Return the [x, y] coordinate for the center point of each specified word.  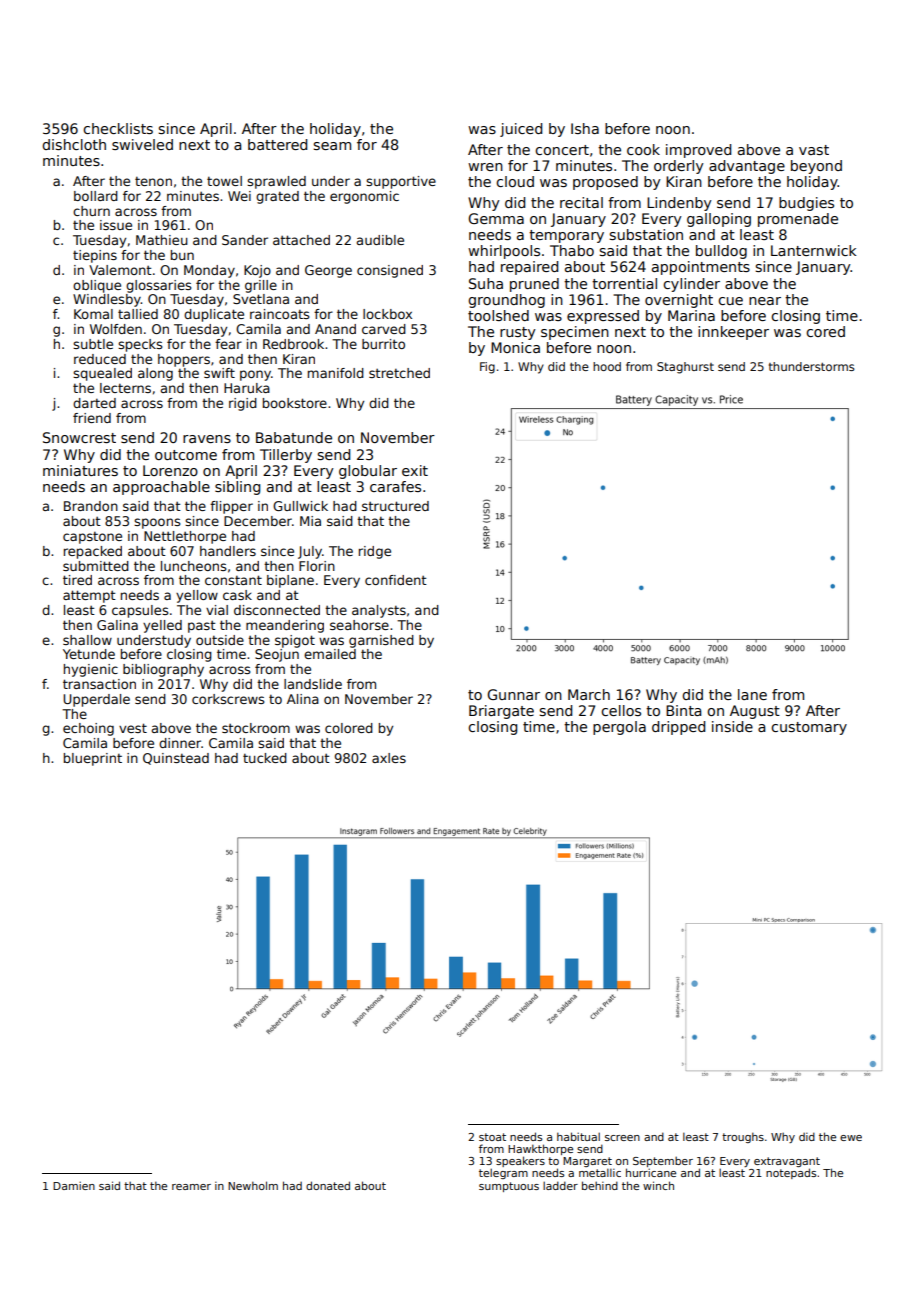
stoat [492, 1137]
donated [328, 1185]
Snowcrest [79, 437]
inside [732, 726]
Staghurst [685, 368]
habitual [578, 1136]
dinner [180, 743]
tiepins [95, 256]
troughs [743, 1137]
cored [825, 331]
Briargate [501, 712]
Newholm [253, 1185]
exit [415, 470]
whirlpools [504, 252]
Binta [683, 710]
